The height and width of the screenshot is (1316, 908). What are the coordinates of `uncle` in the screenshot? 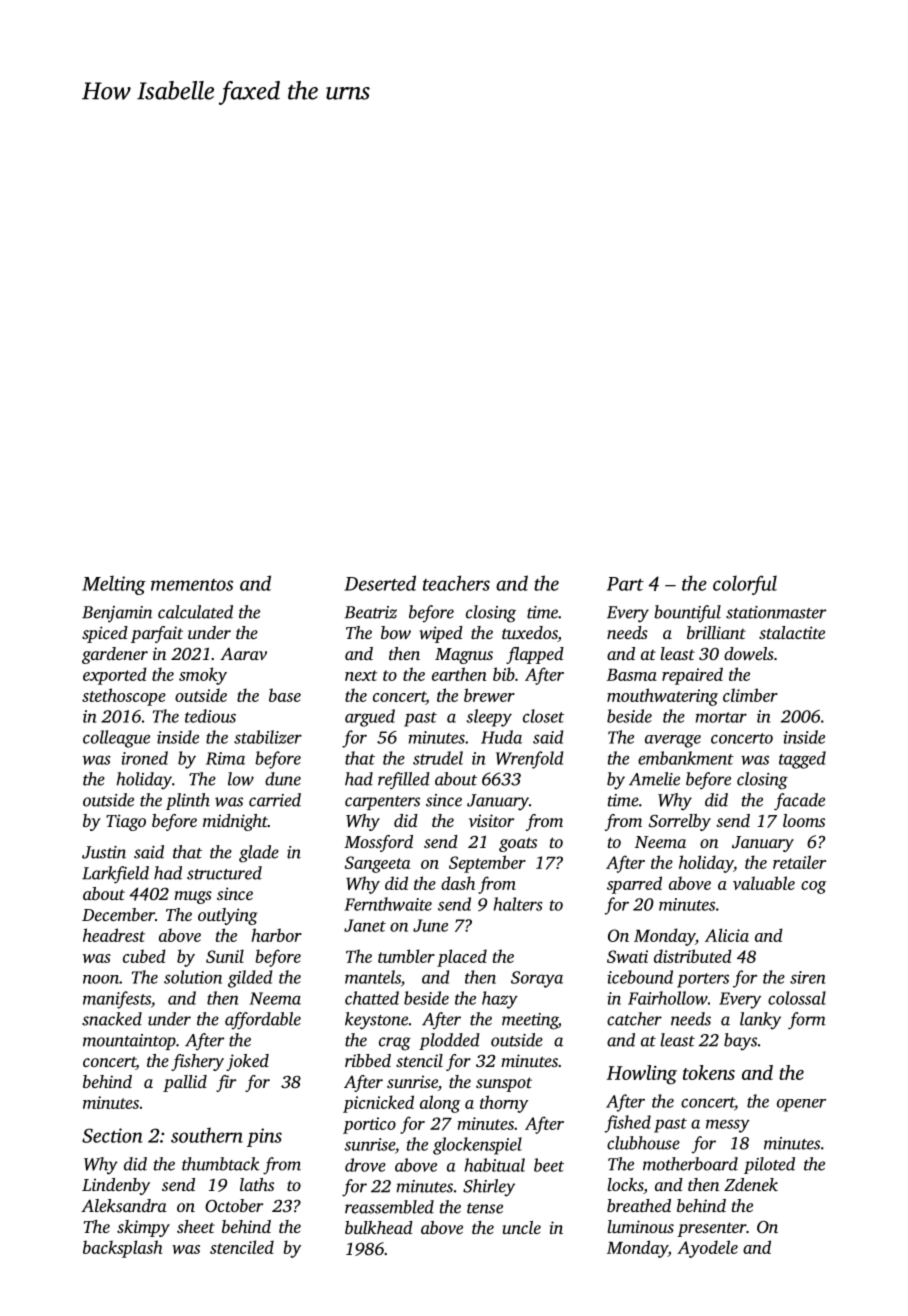 It's located at (522, 1227).
